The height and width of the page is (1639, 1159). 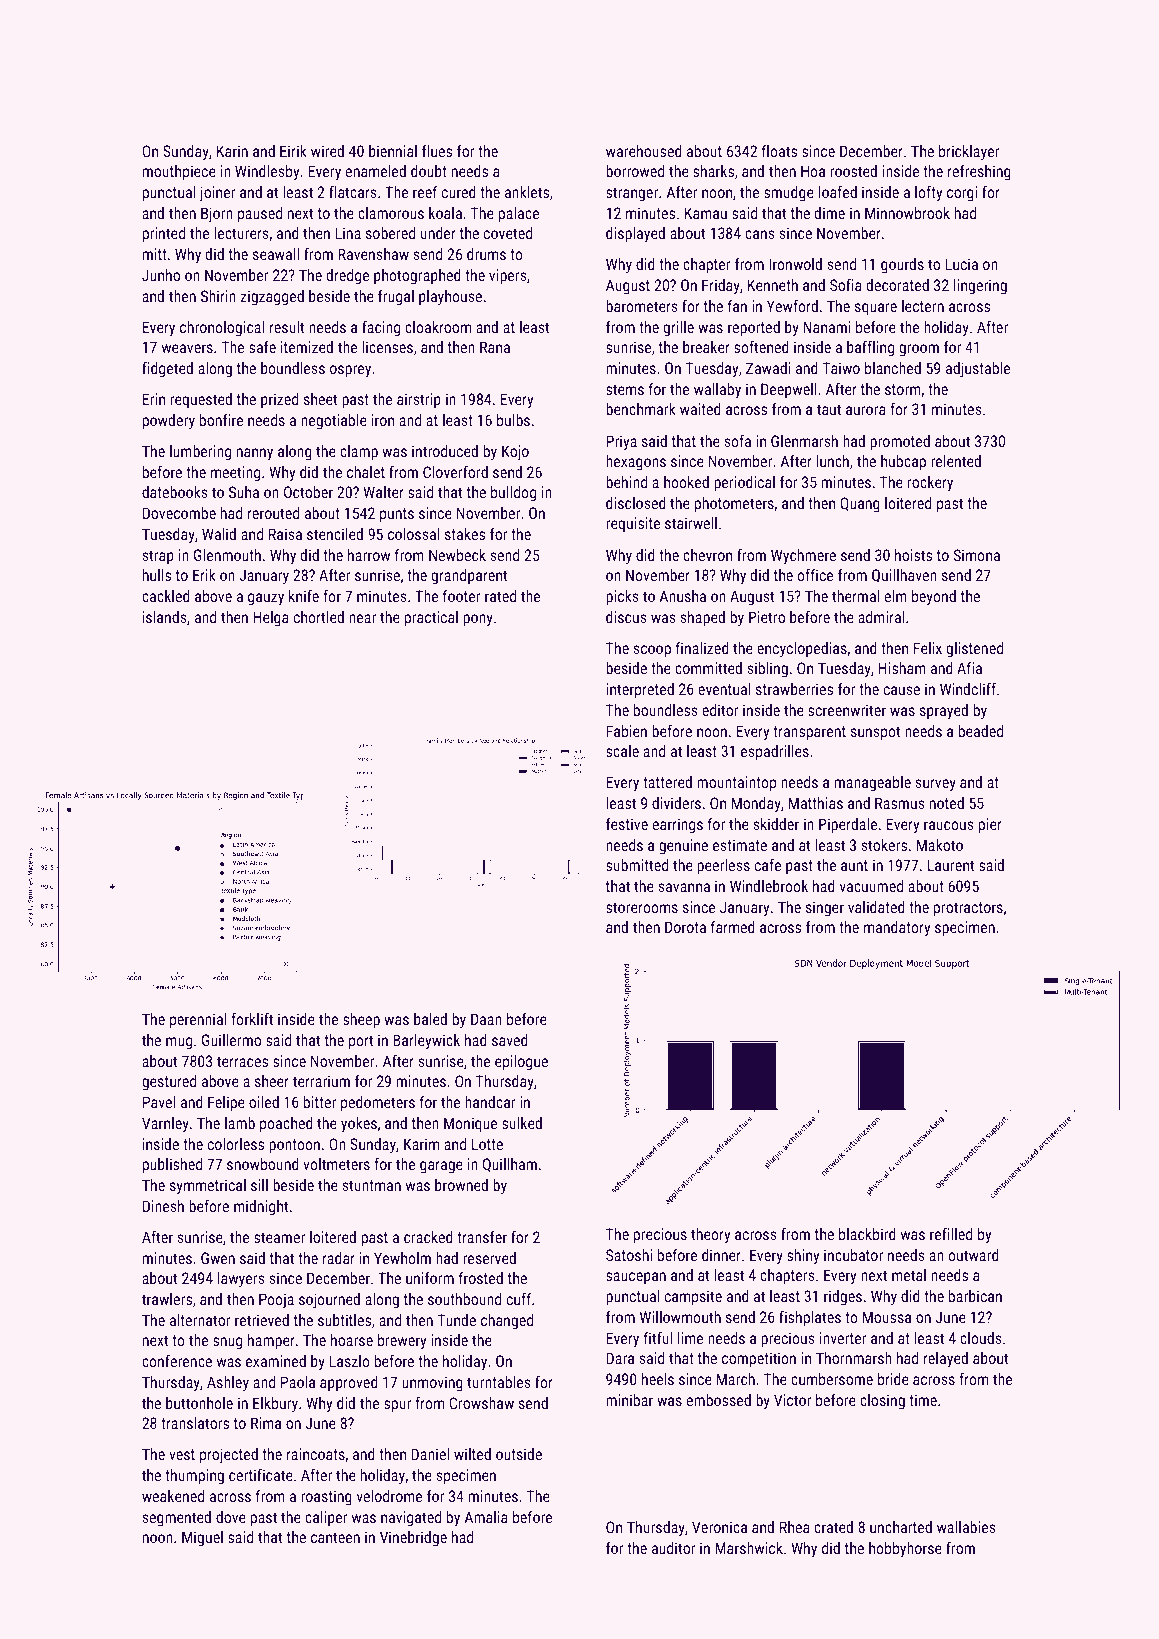 What do you see at coordinates (749, 1548) in the page?
I see `Marshwick` at bounding box center [749, 1548].
